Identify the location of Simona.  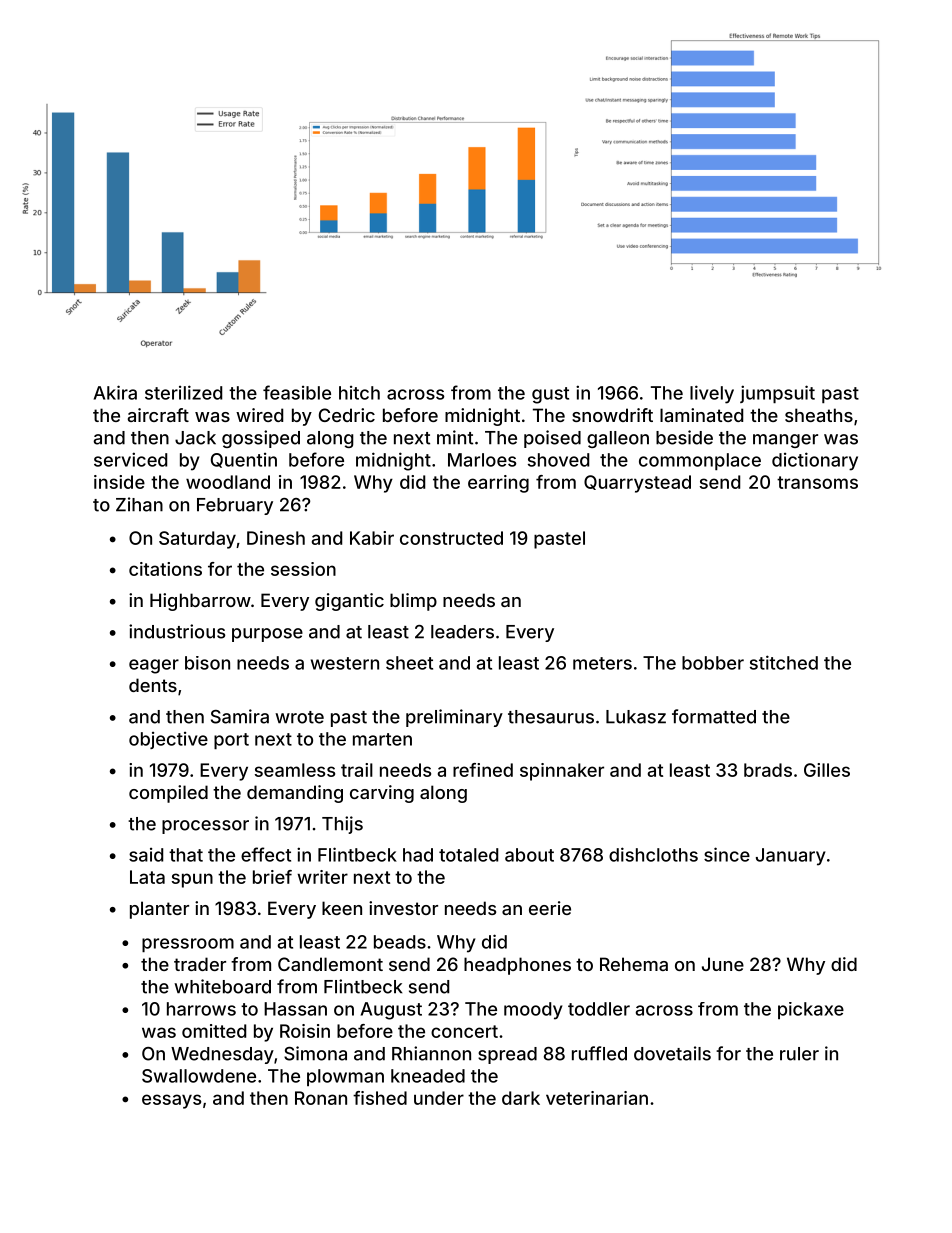
(315, 1053).
